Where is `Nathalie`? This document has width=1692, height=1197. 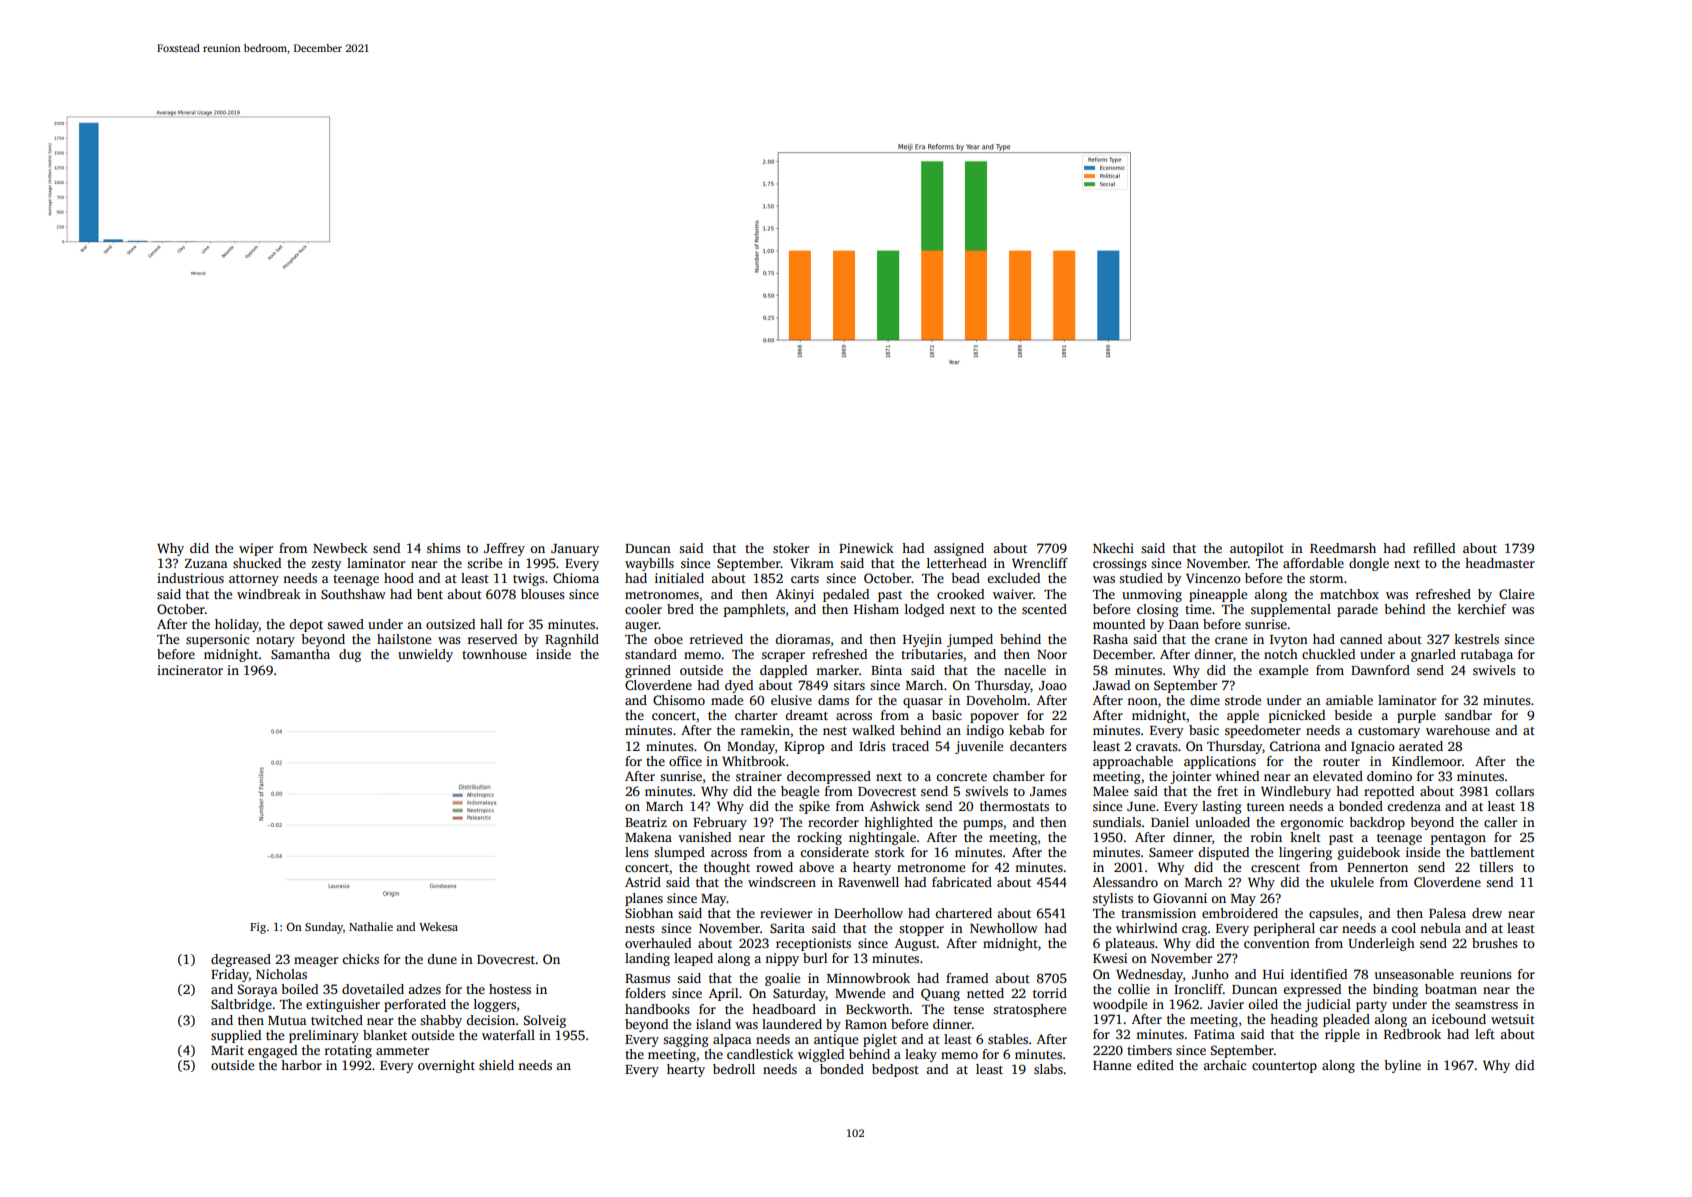 Nathalie is located at coordinates (371, 926).
